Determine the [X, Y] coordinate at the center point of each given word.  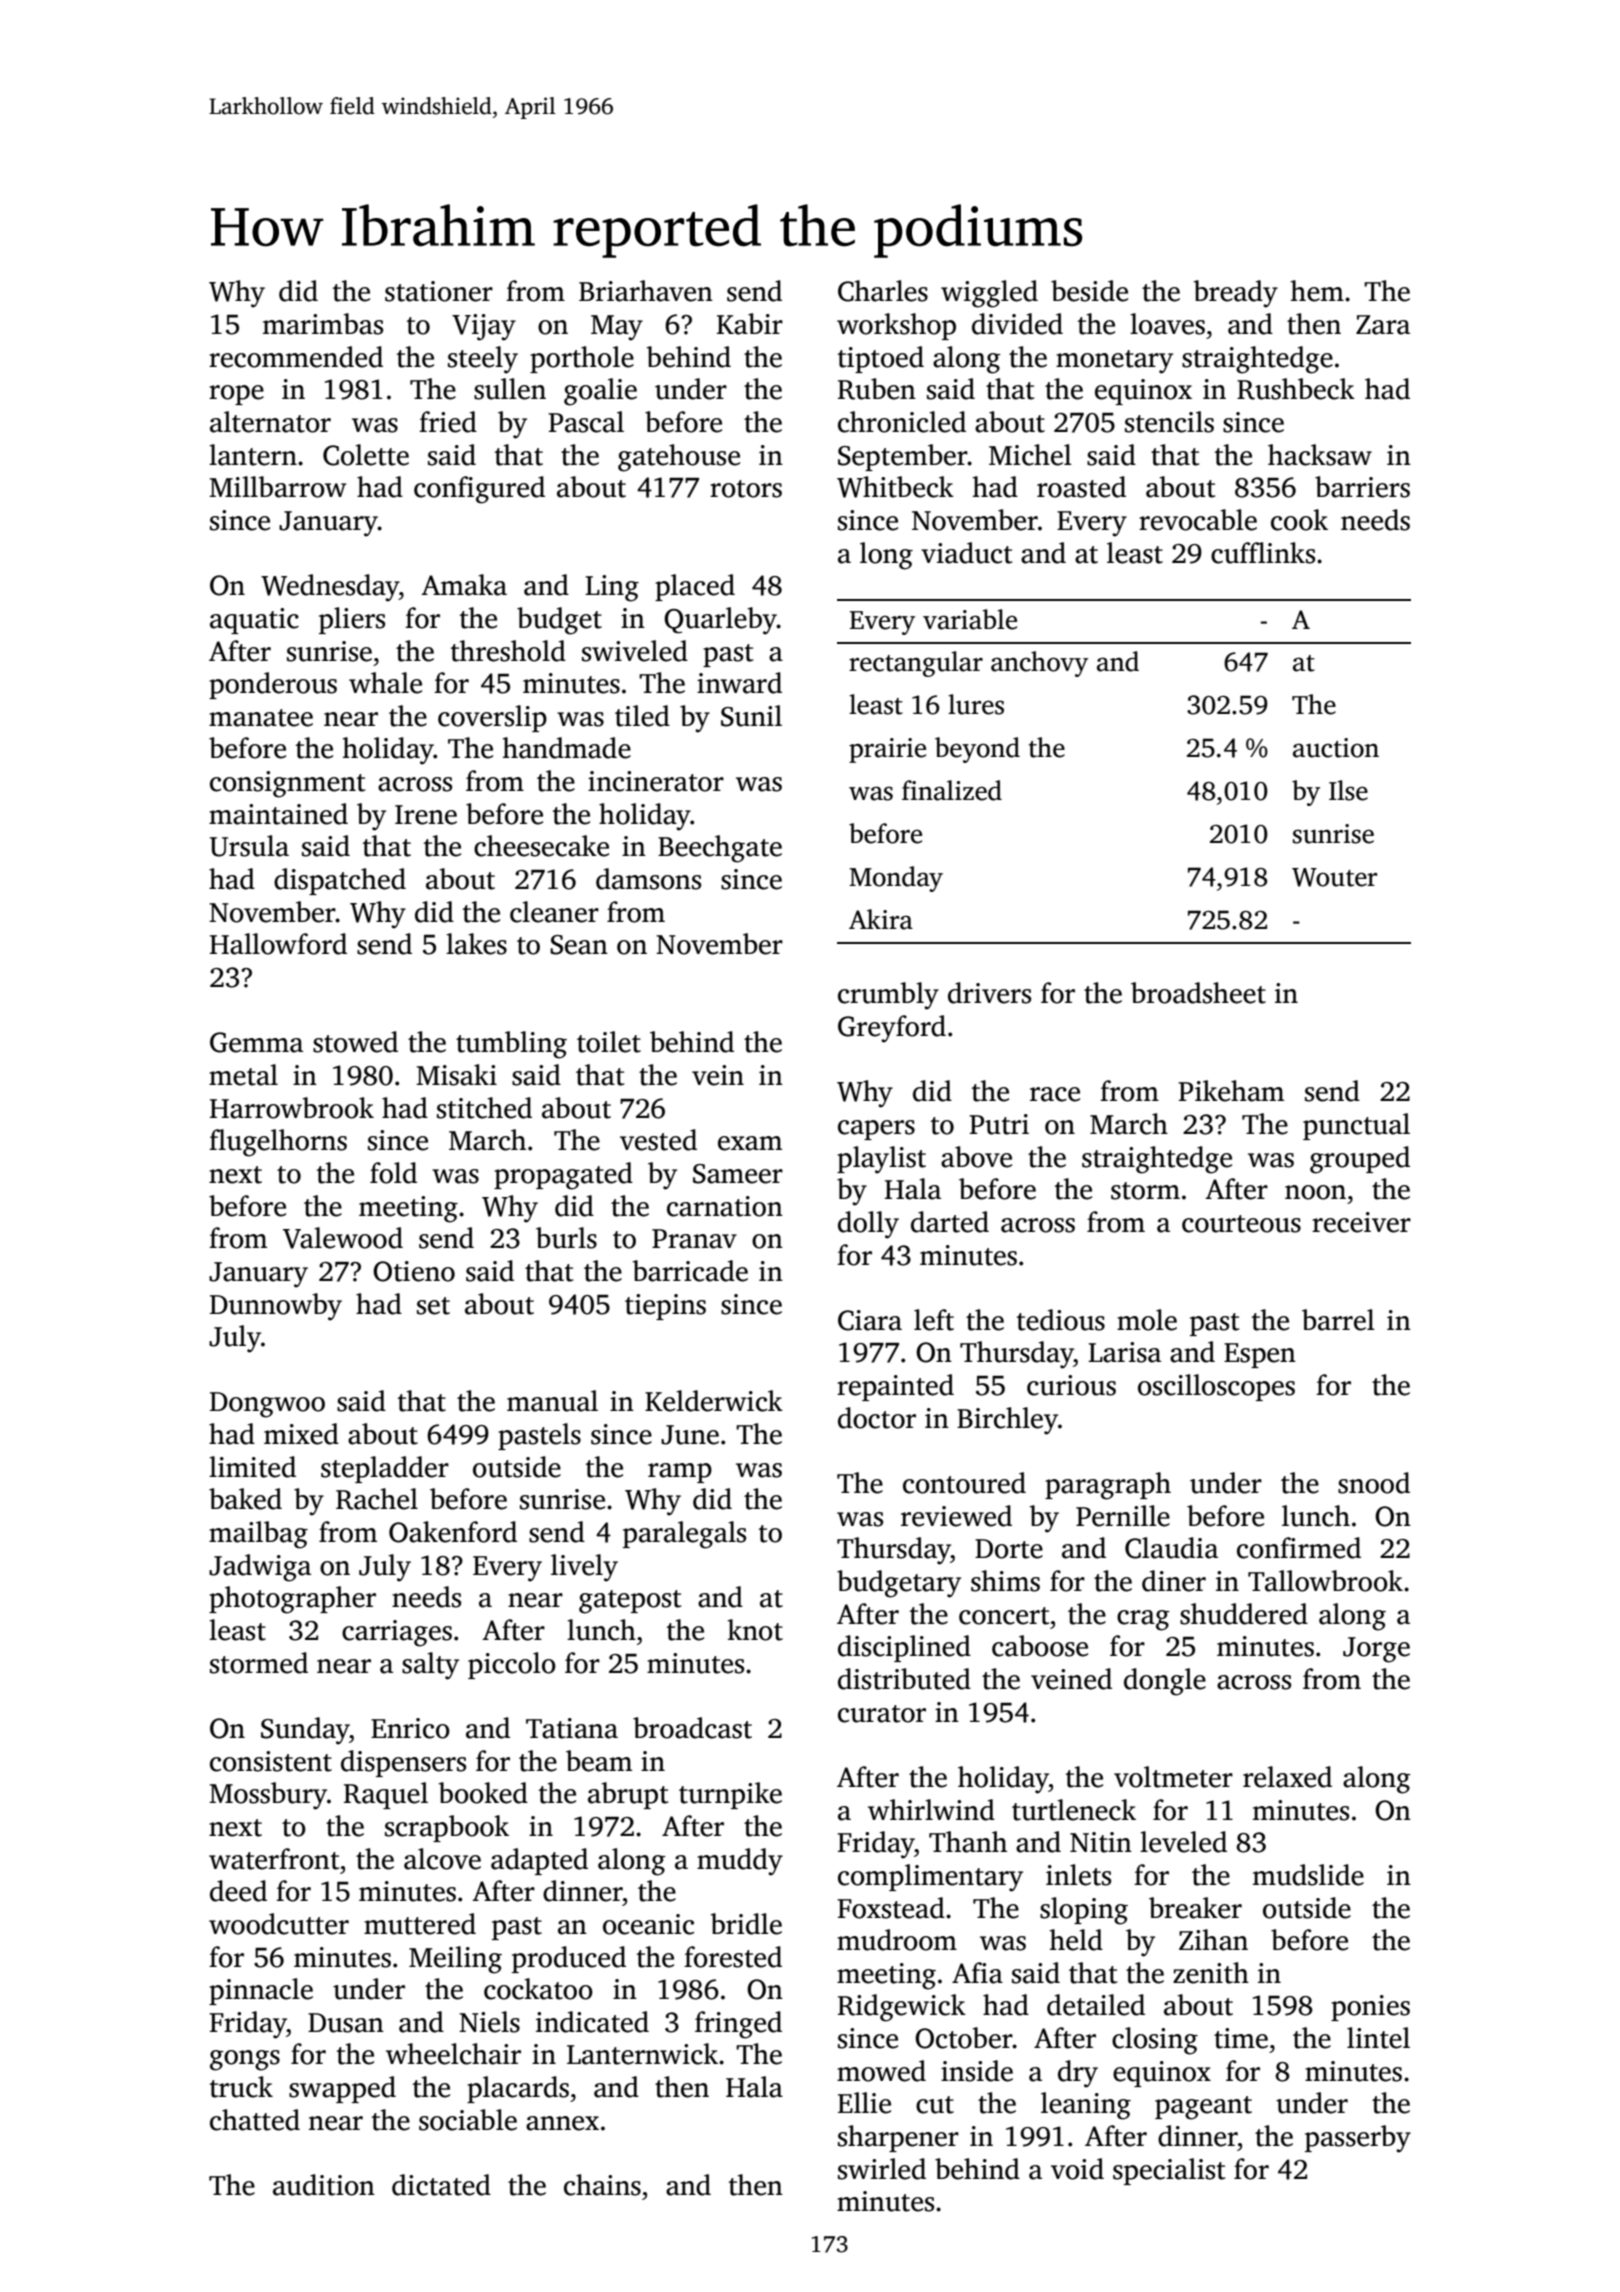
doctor [877, 1418]
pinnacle [261, 1991]
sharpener [898, 2138]
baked [245, 1499]
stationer [439, 291]
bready [1236, 294]
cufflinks [1263, 553]
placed [695, 587]
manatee [261, 718]
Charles [883, 291]
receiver [1361, 1222]
